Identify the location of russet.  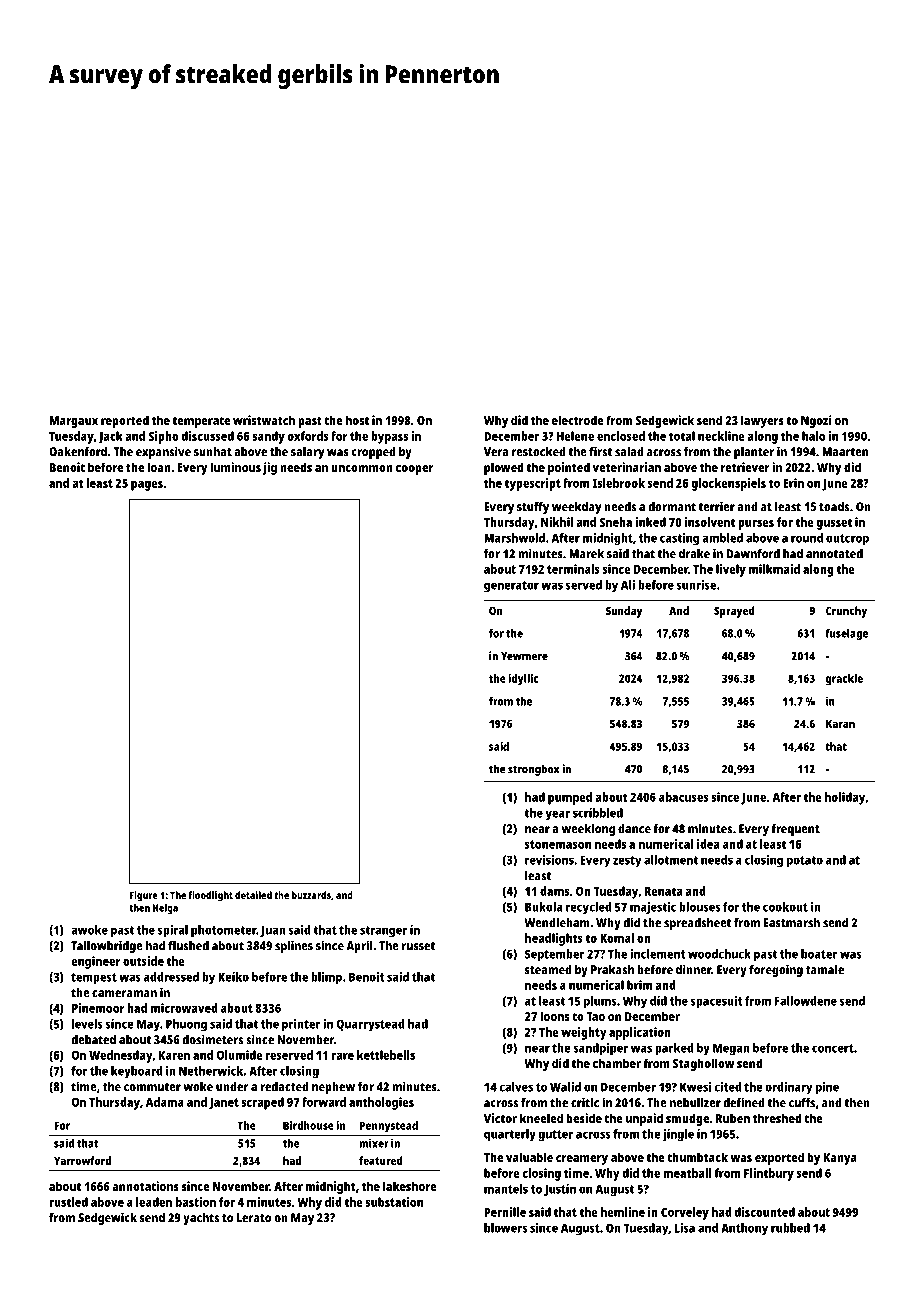
(418, 946).
